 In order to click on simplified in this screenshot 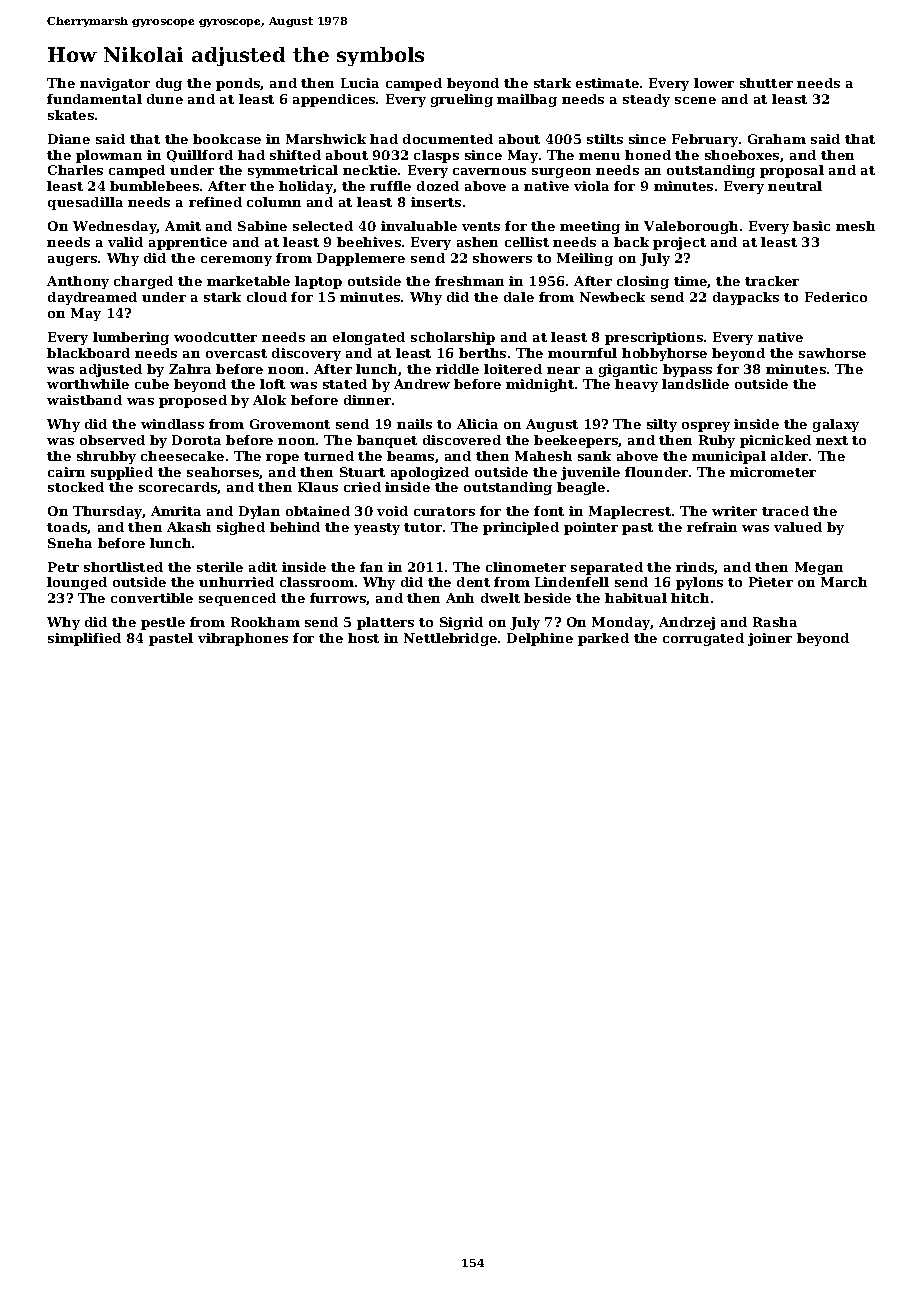, I will do `click(84, 639)`.
